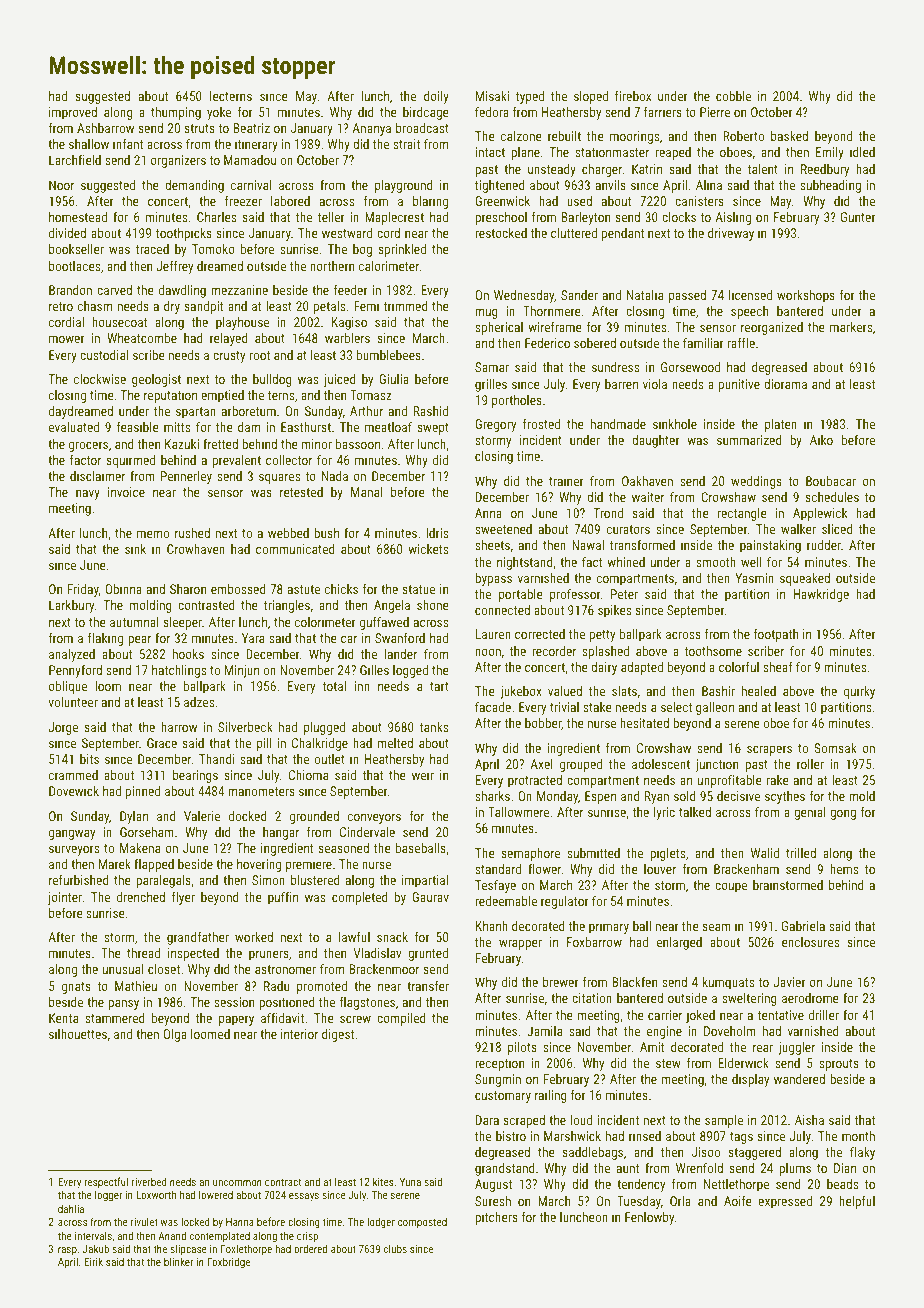 Image resolution: width=924 pixels, height=1308 pixels. Describe the element at coordinates (228, 1263) in the document. I see `Foxbridge` at that location.
